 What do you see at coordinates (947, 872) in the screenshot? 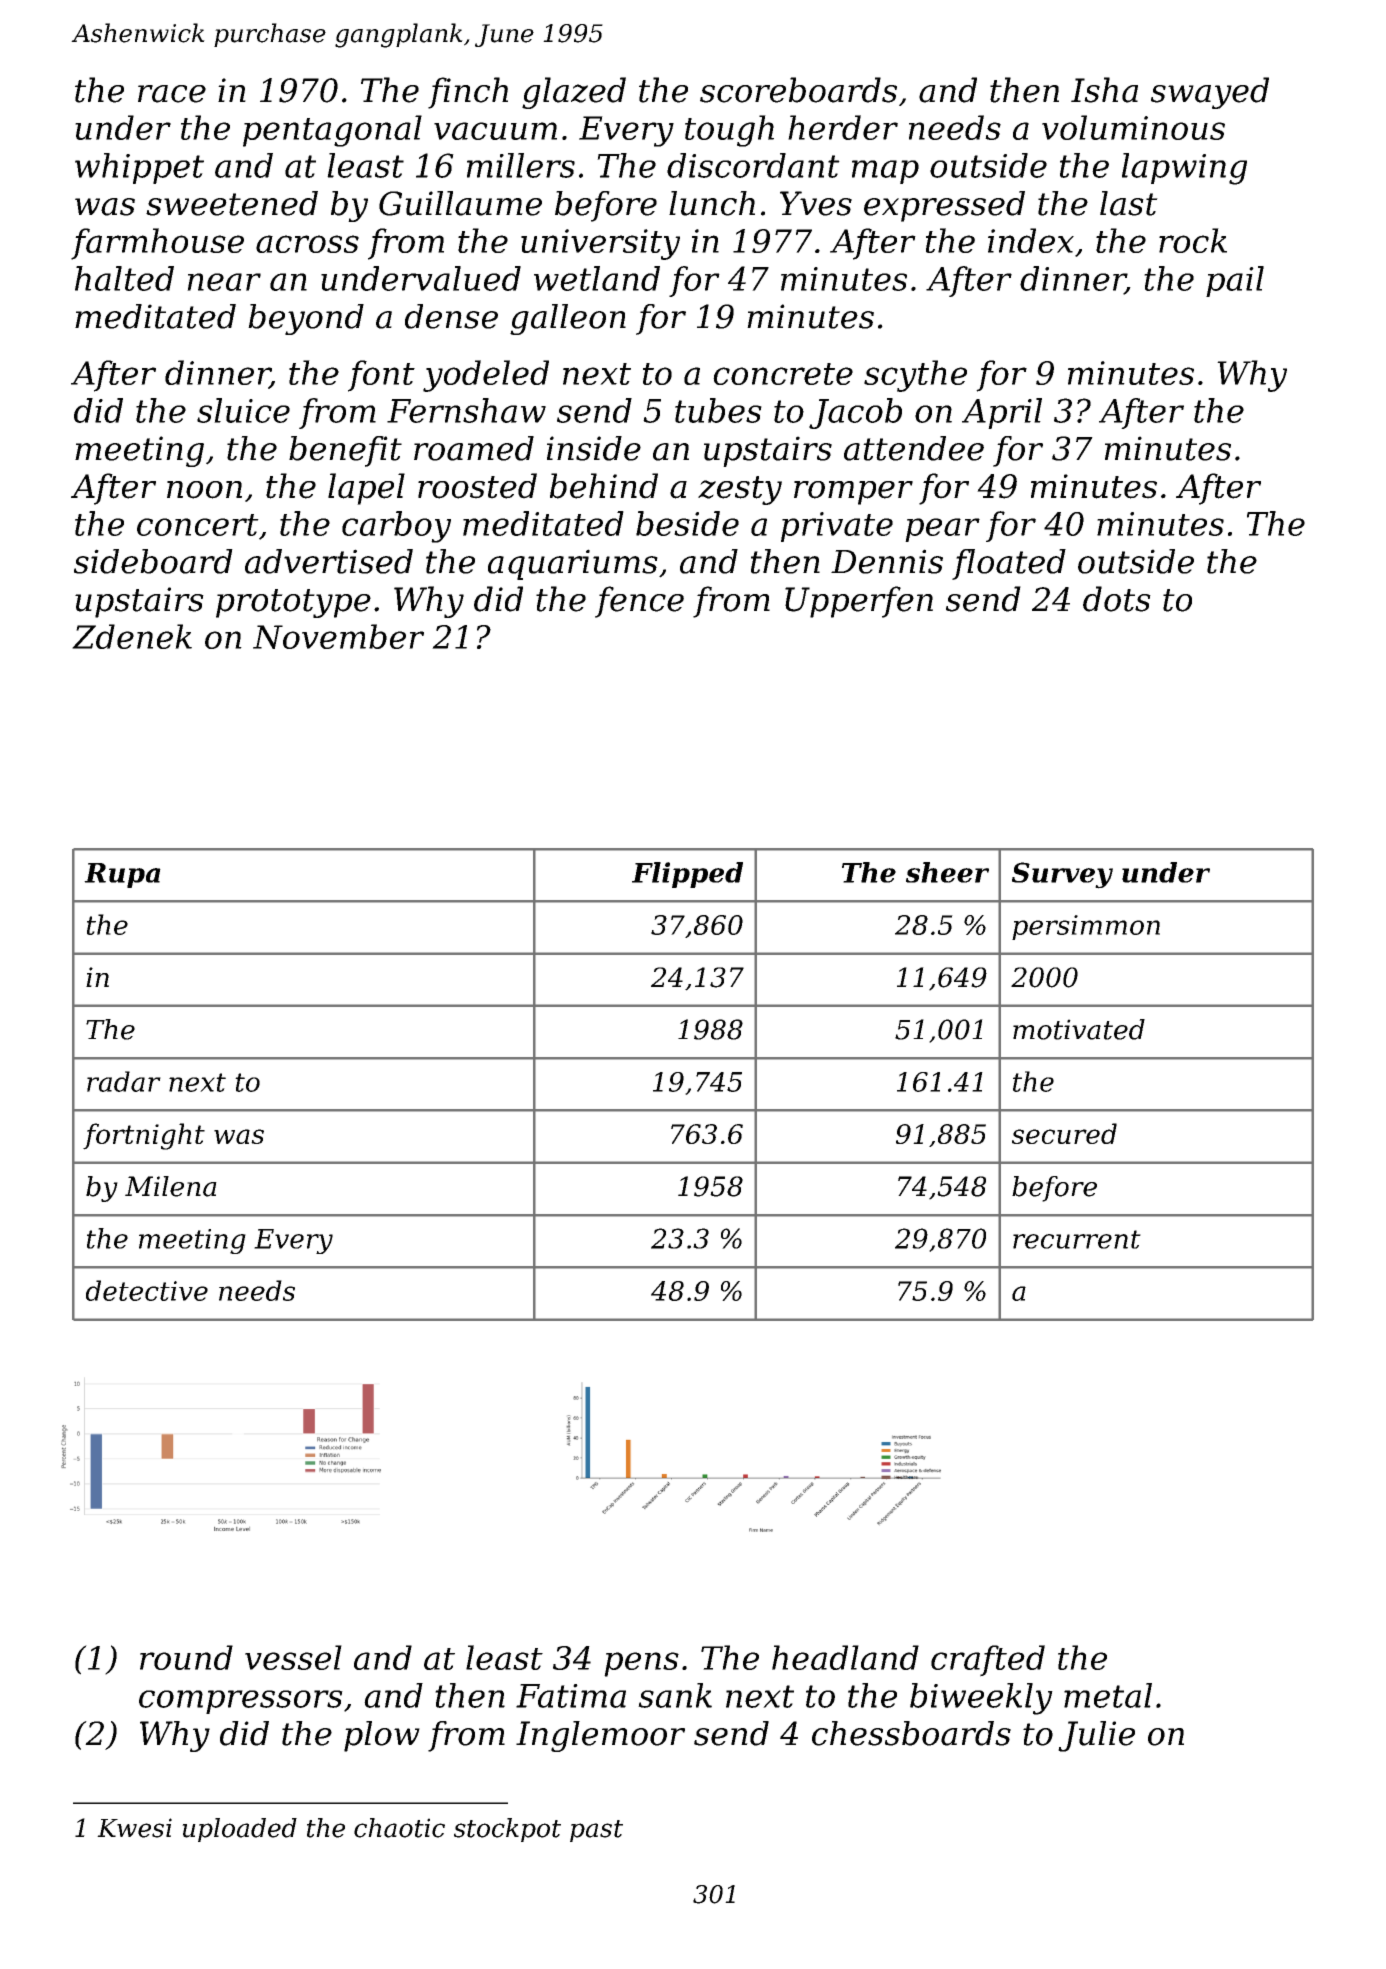
I see `sheer` at bounding box center [947, 872].
